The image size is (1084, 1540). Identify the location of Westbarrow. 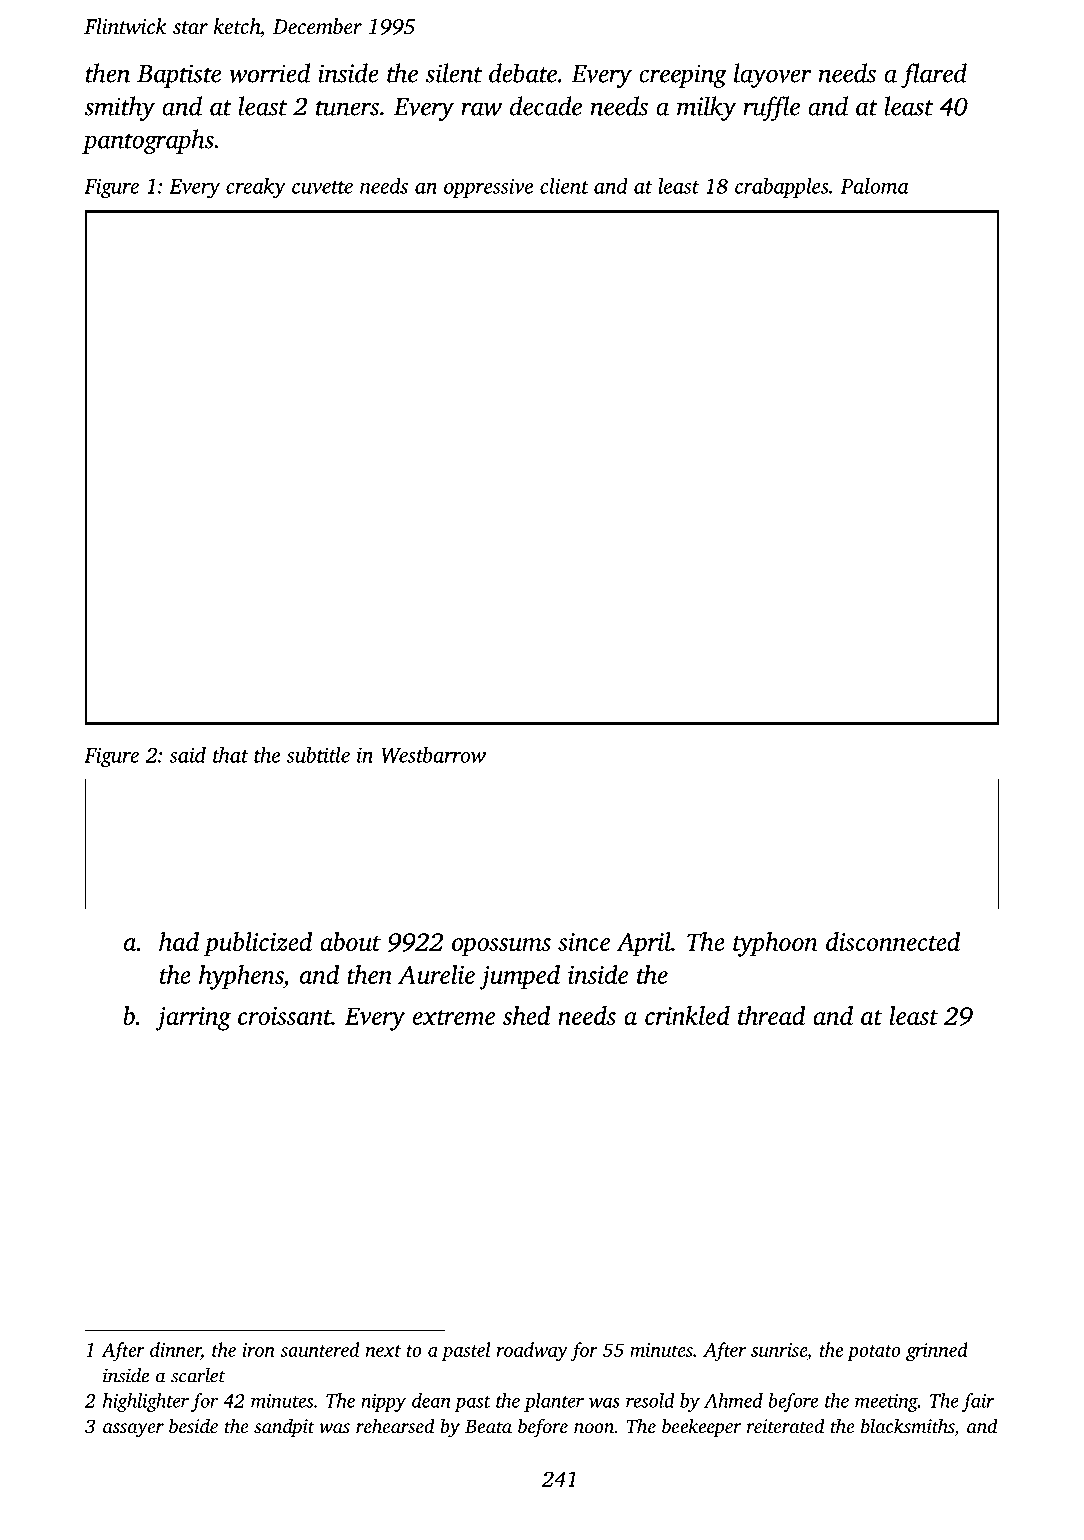
(433, 755).
